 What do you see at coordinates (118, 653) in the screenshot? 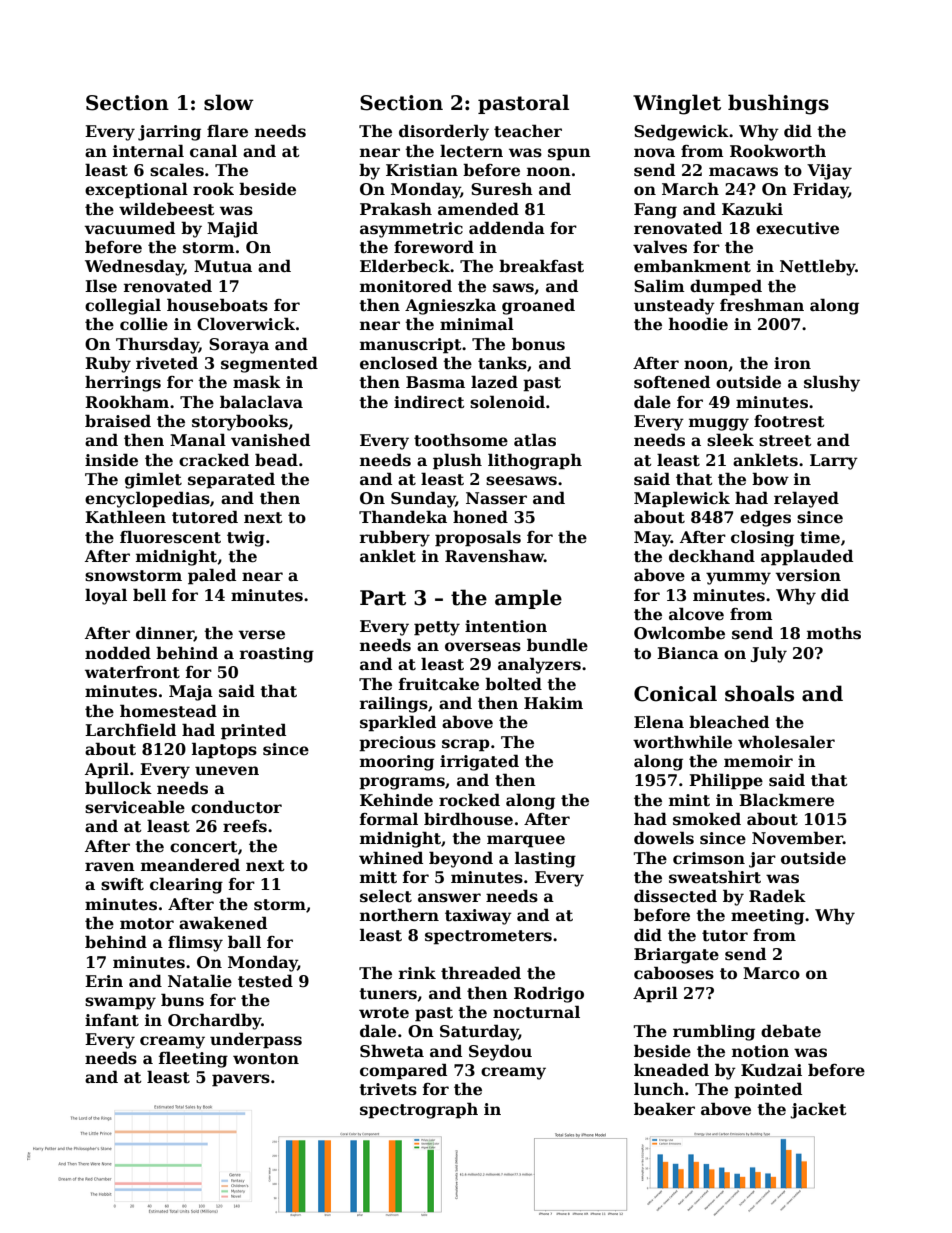
I see `nodded` at bounding box center [118, 653].
